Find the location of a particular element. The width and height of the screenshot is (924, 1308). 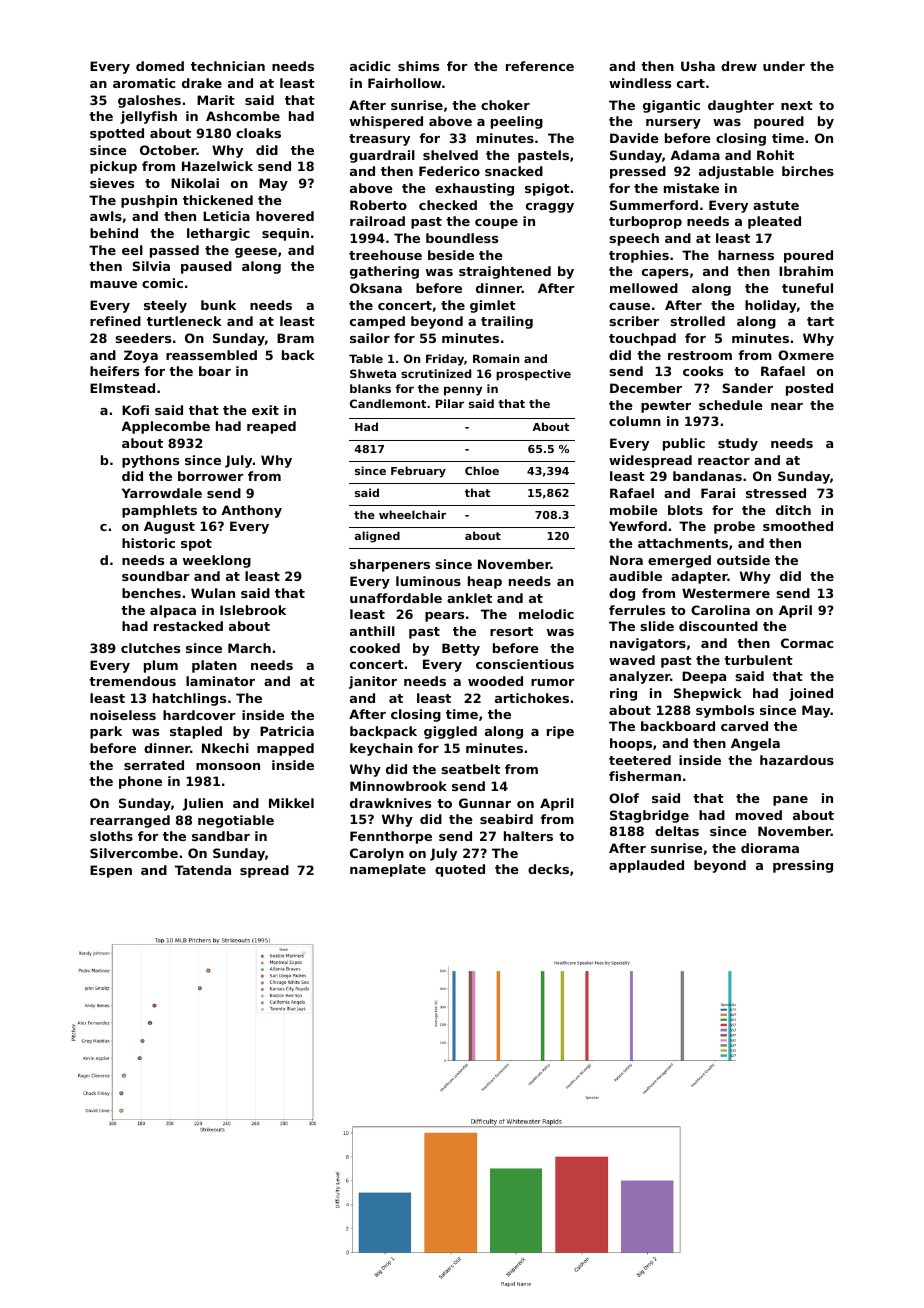

exhausting is located at coordinates (474, 189).
